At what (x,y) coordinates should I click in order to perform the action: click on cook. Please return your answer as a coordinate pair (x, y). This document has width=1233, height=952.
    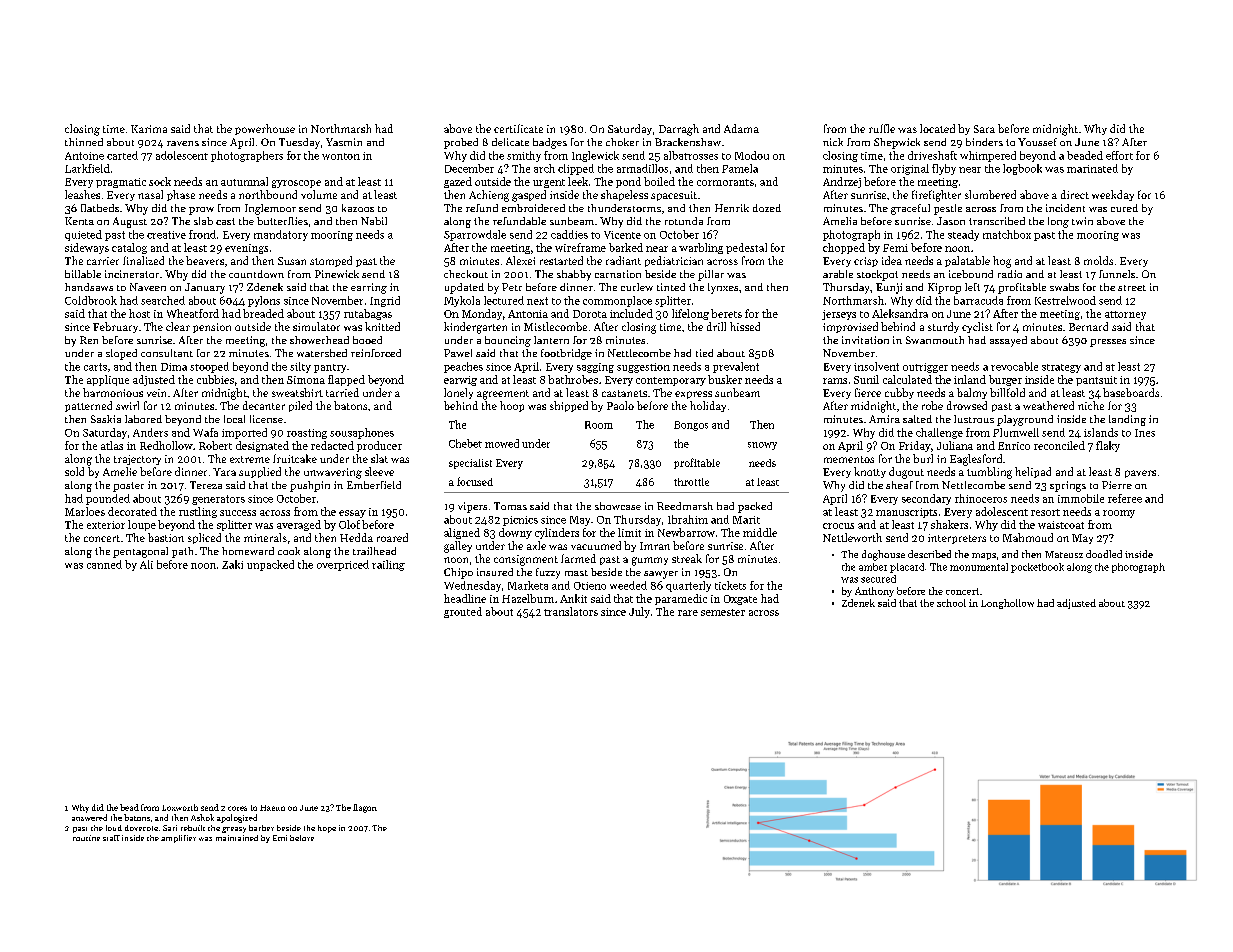
    Looking at the image, I should click on (289, 551).
